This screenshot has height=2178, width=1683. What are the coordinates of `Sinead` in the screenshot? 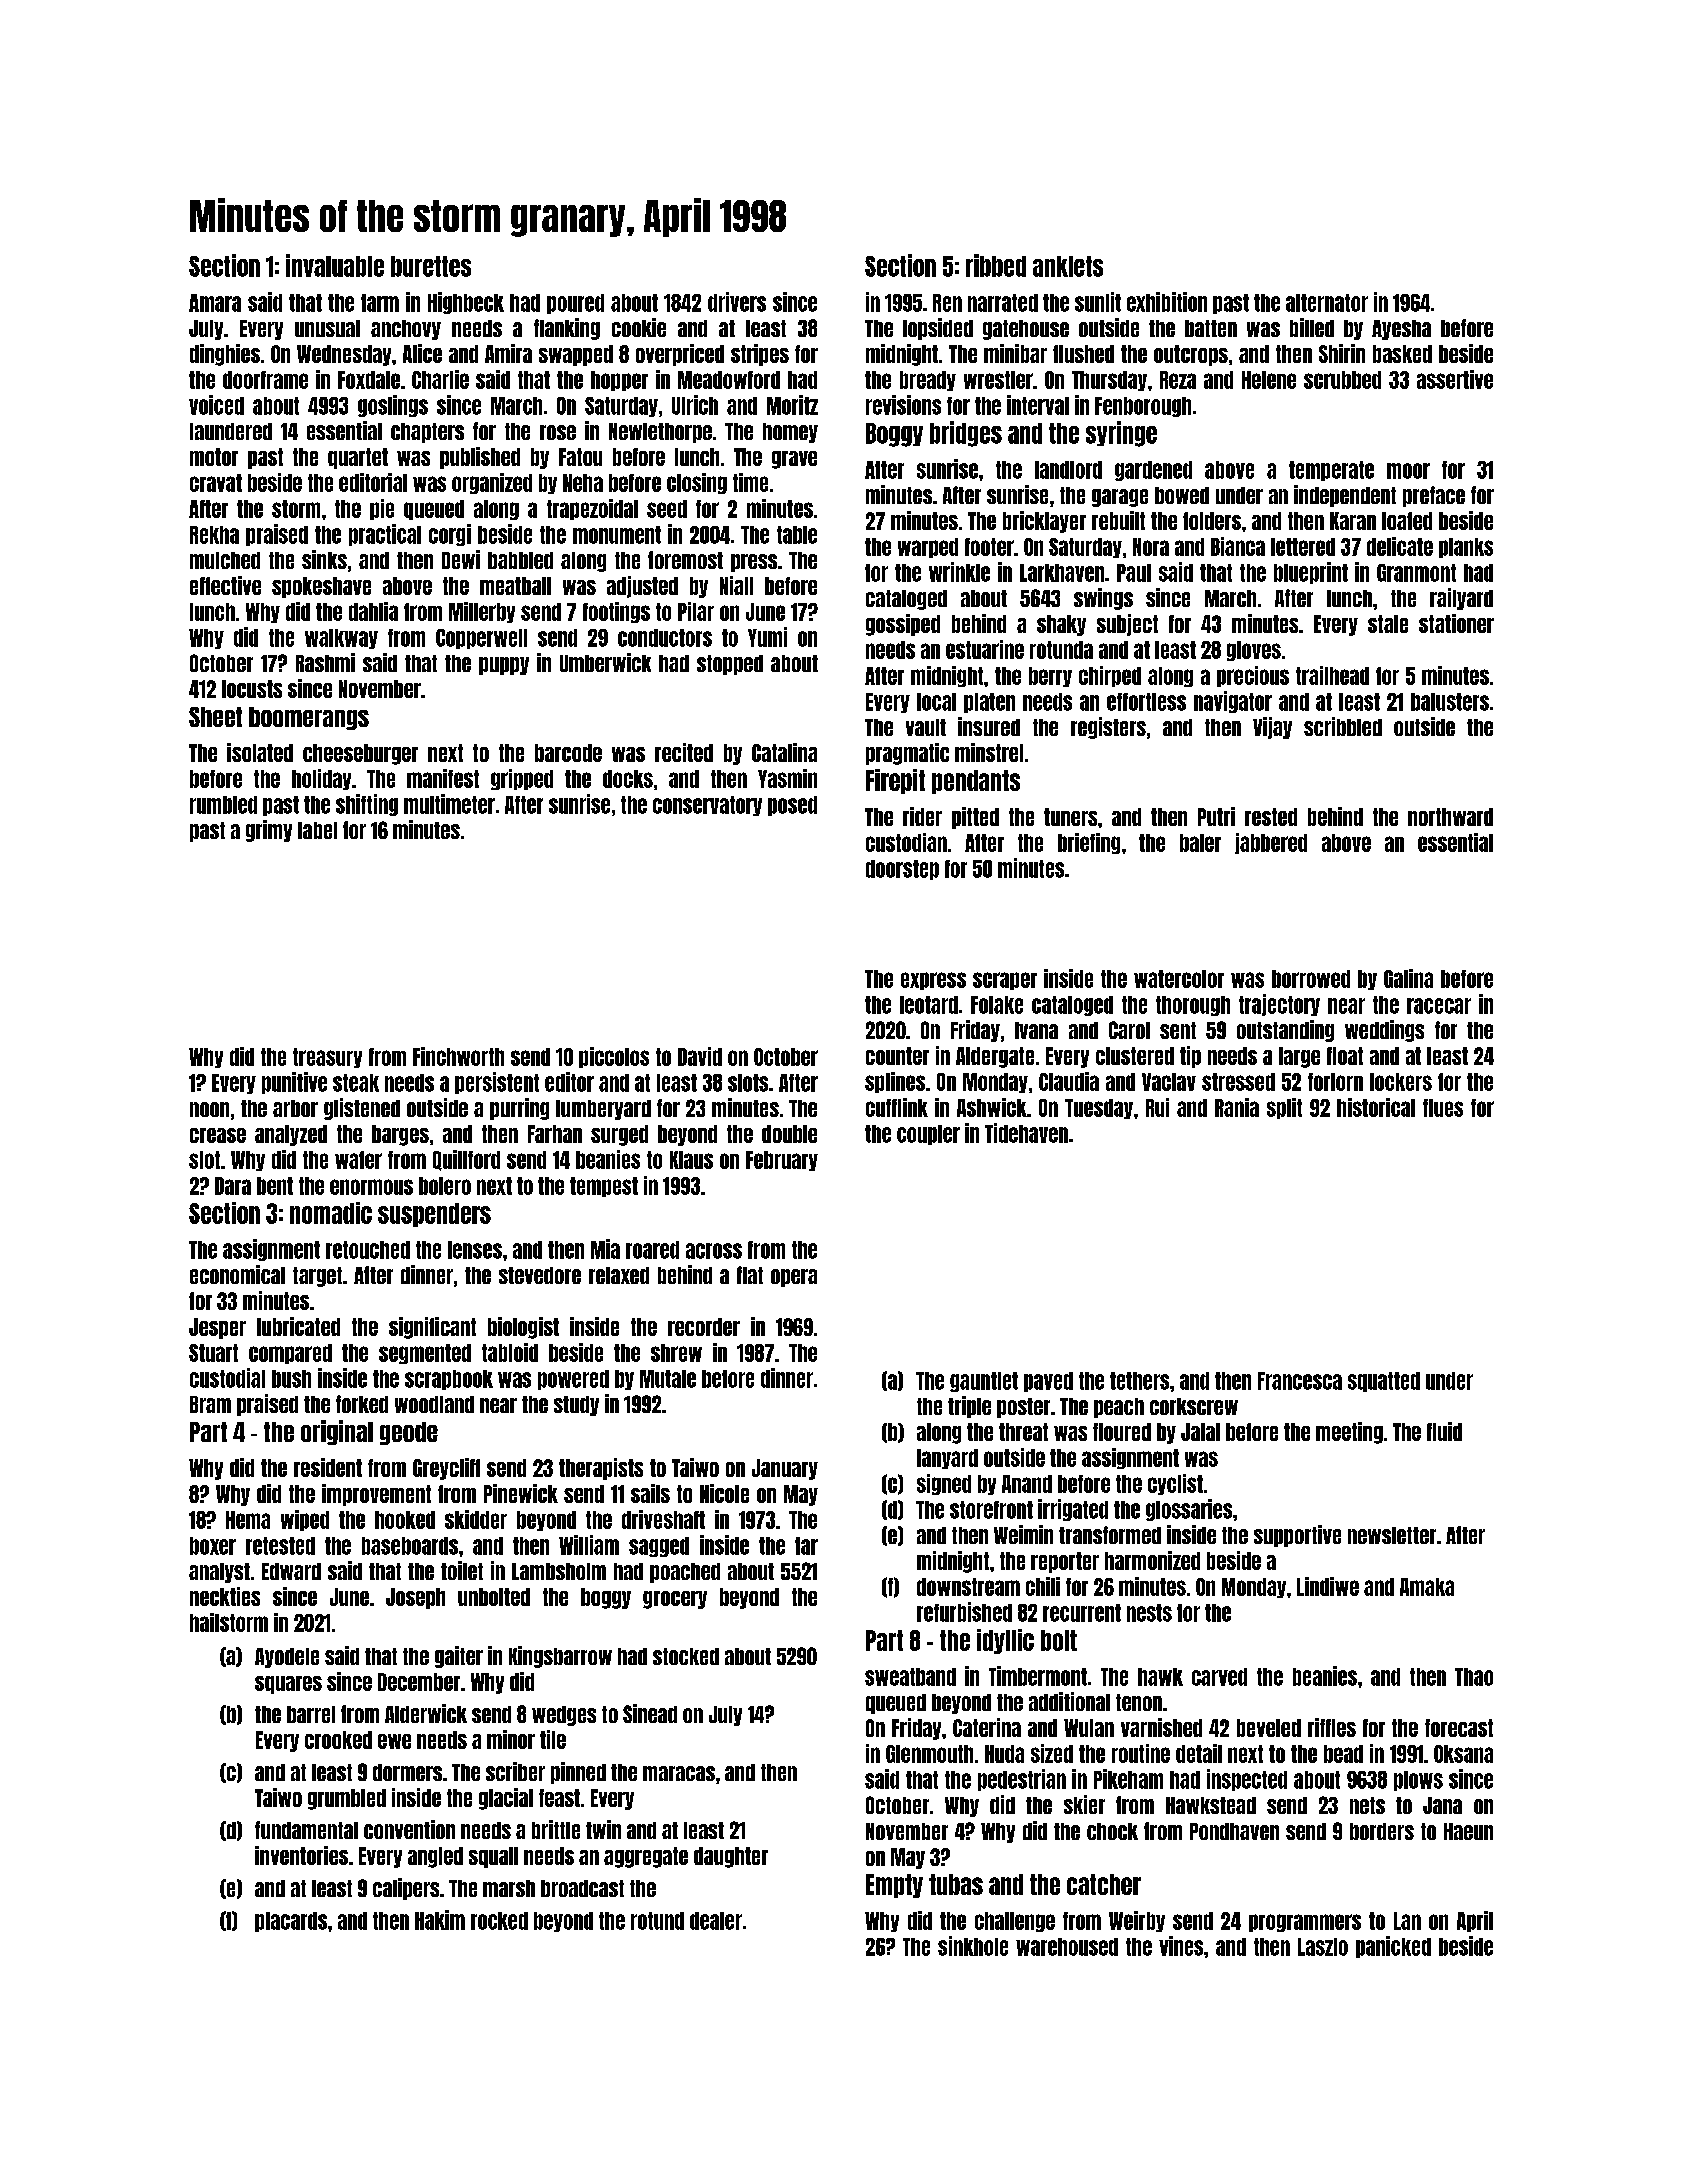 It's located at (650, 1713).
